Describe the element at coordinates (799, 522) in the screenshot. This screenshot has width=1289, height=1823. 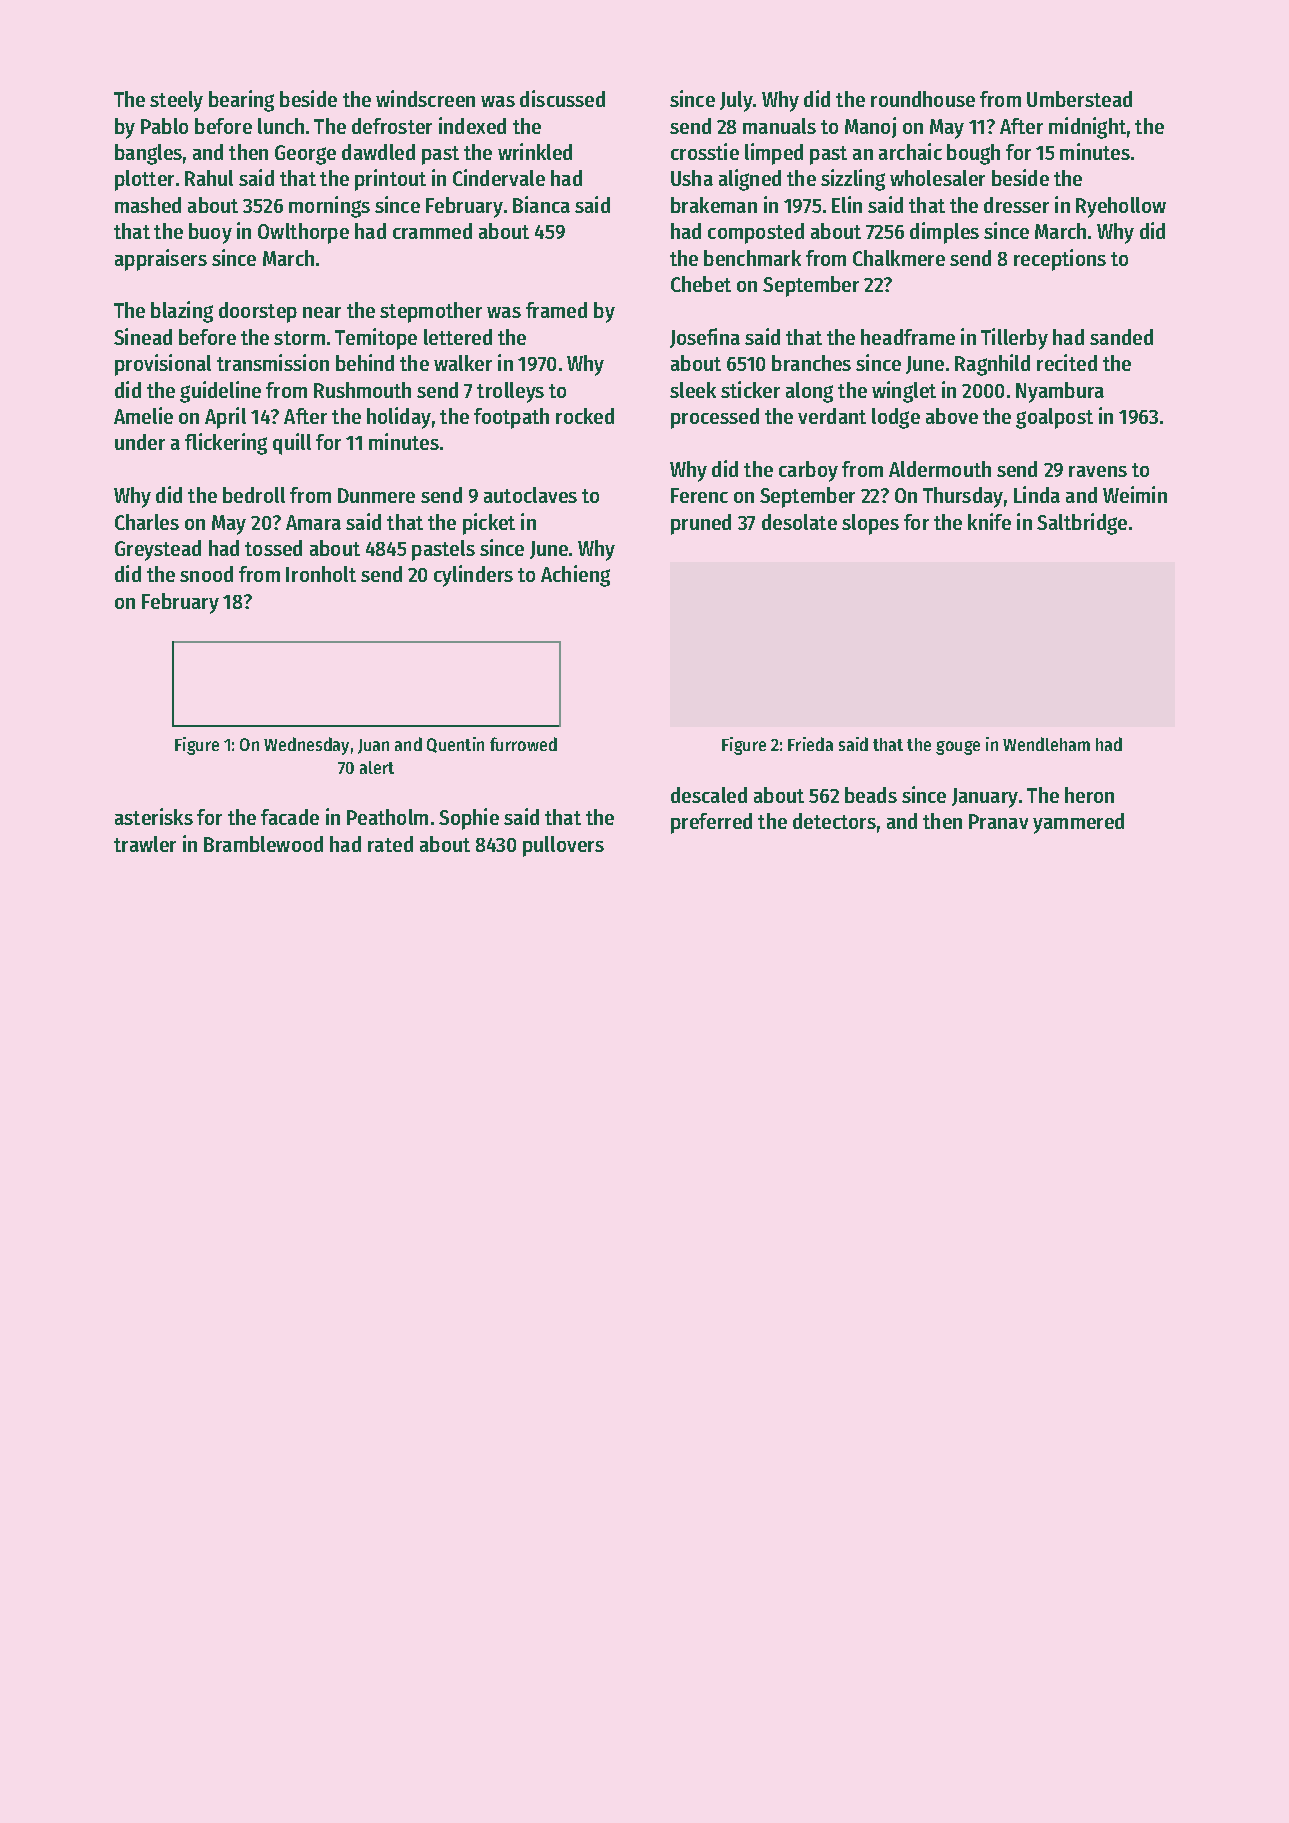
I see `desolate` at that location.
